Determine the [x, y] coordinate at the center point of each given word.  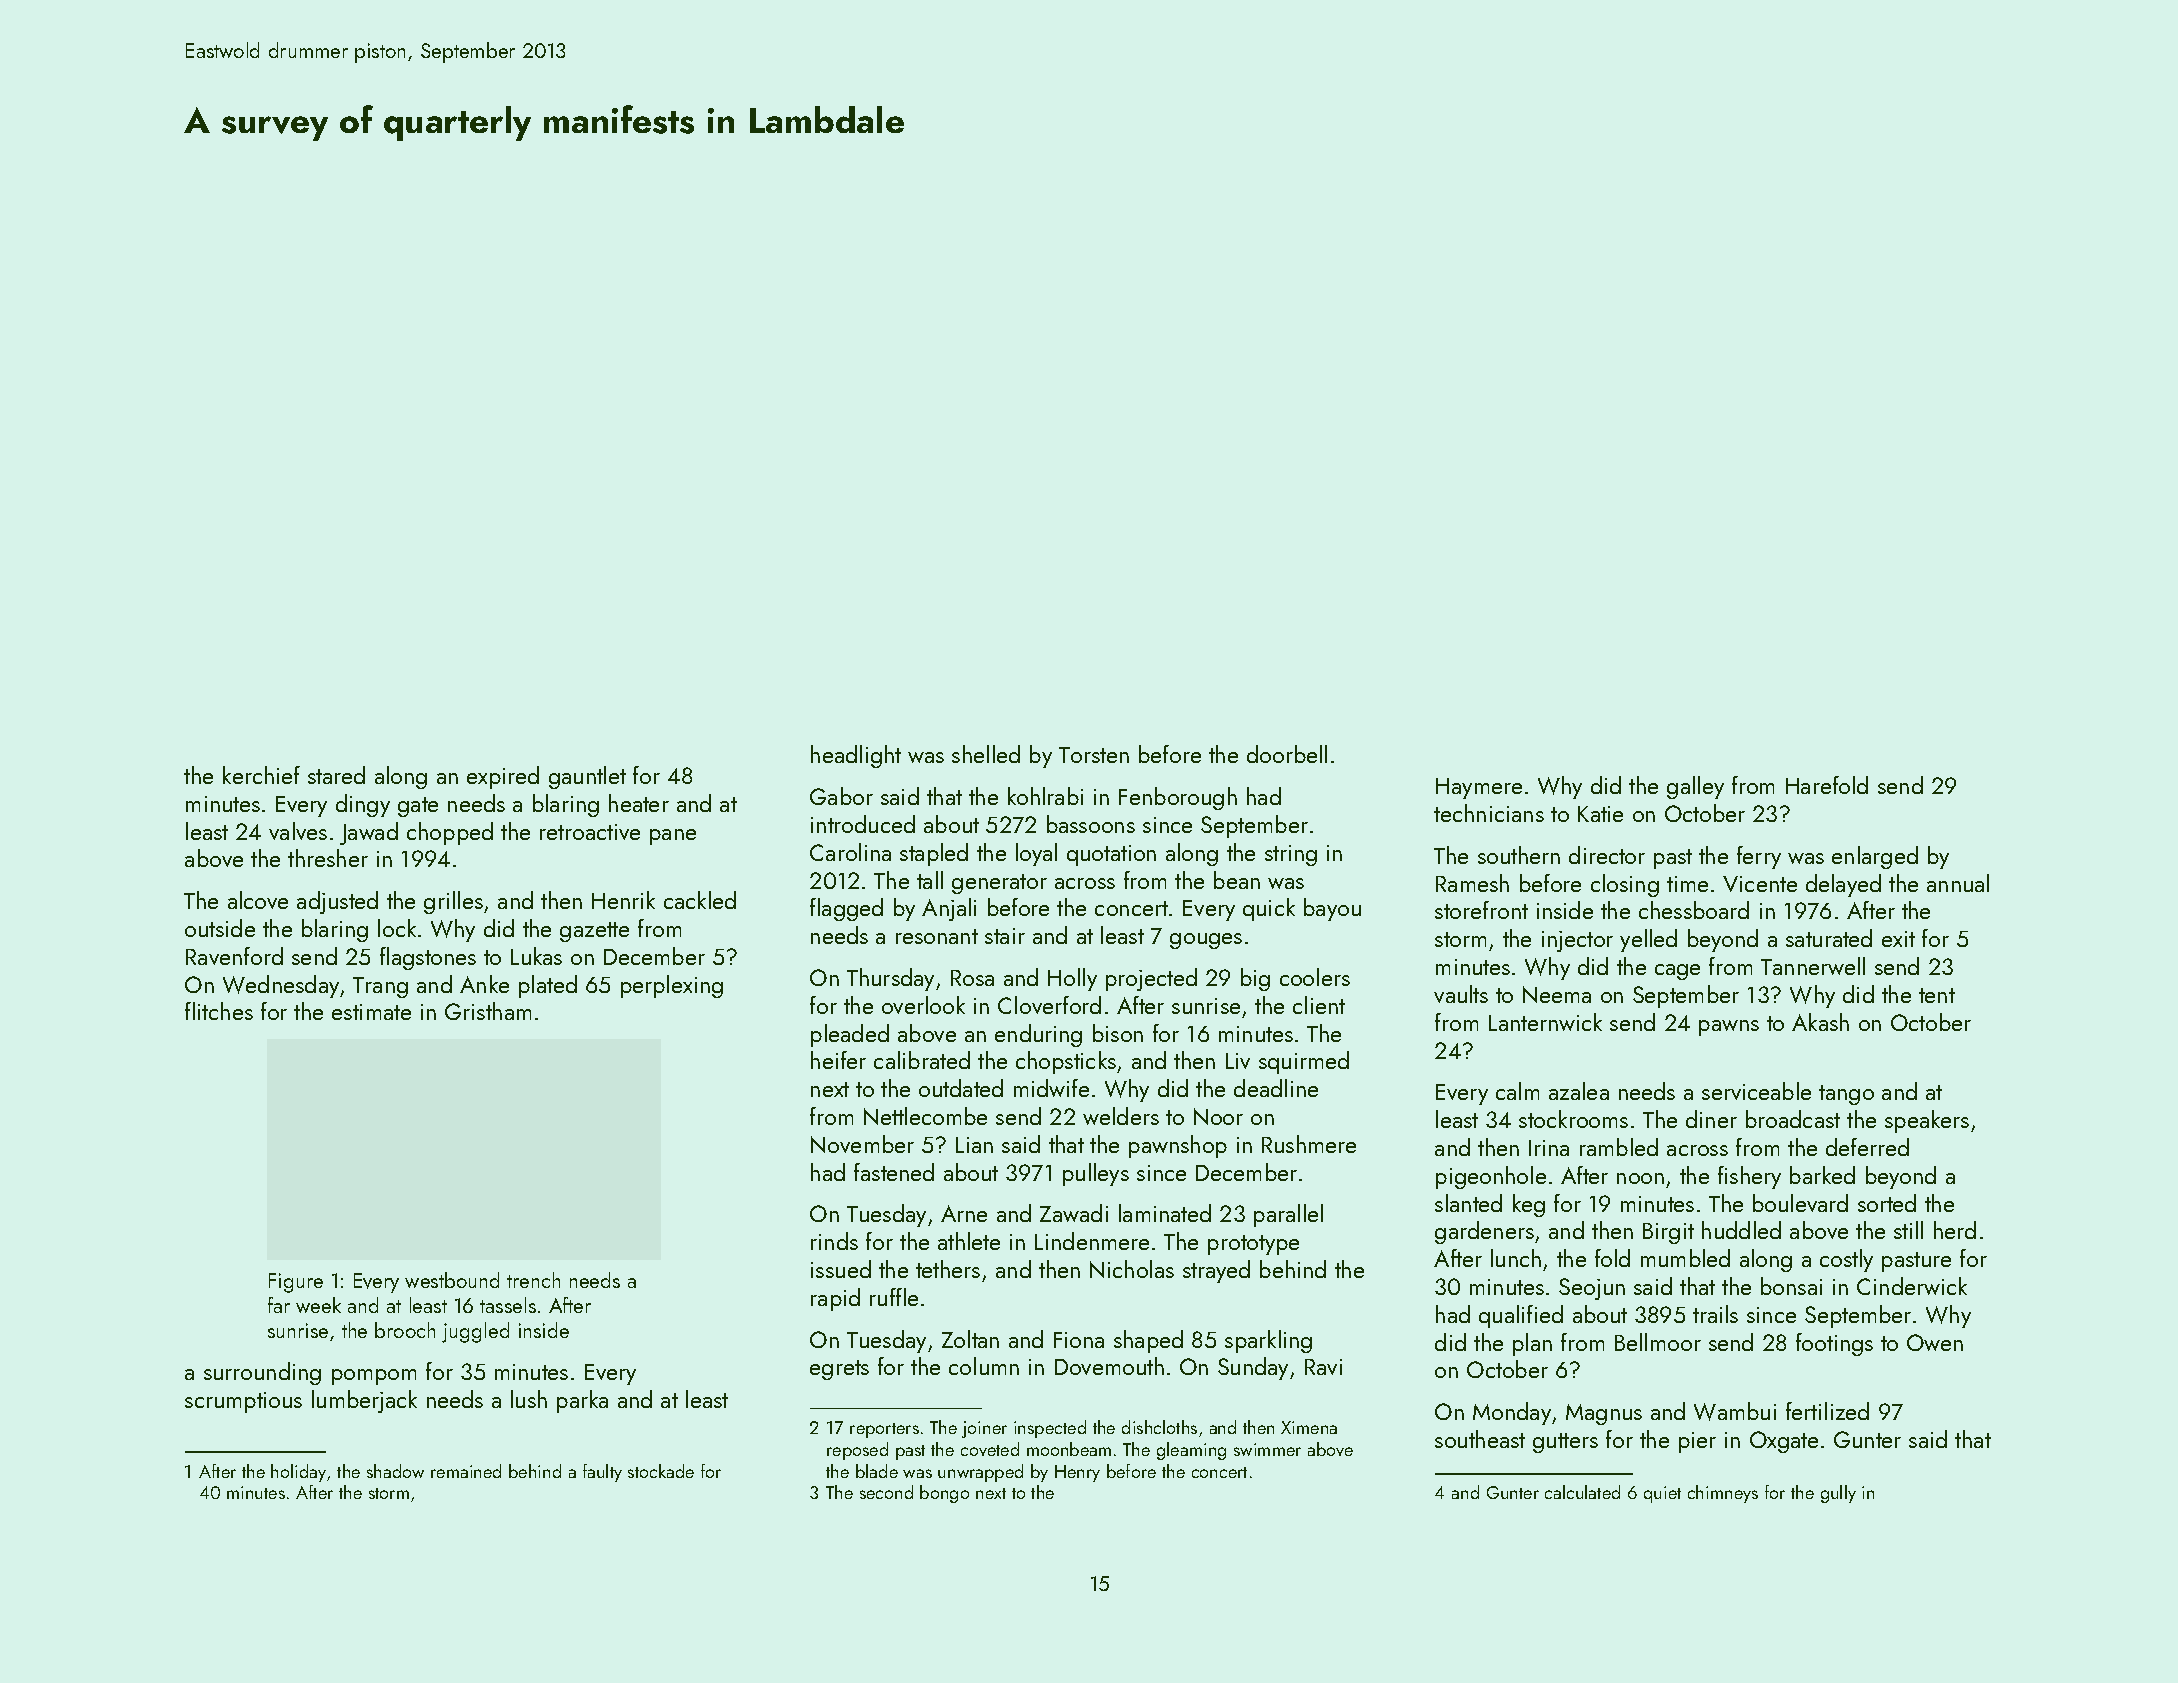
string [1291, 855]
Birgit [1668, 1233]
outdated [961, 1088]
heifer [838, 1060]
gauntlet [587, 777]
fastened [894, 1172]
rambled [1619, 1147]
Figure [296, 1283]
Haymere [1479, 788]
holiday [298, 1473]
